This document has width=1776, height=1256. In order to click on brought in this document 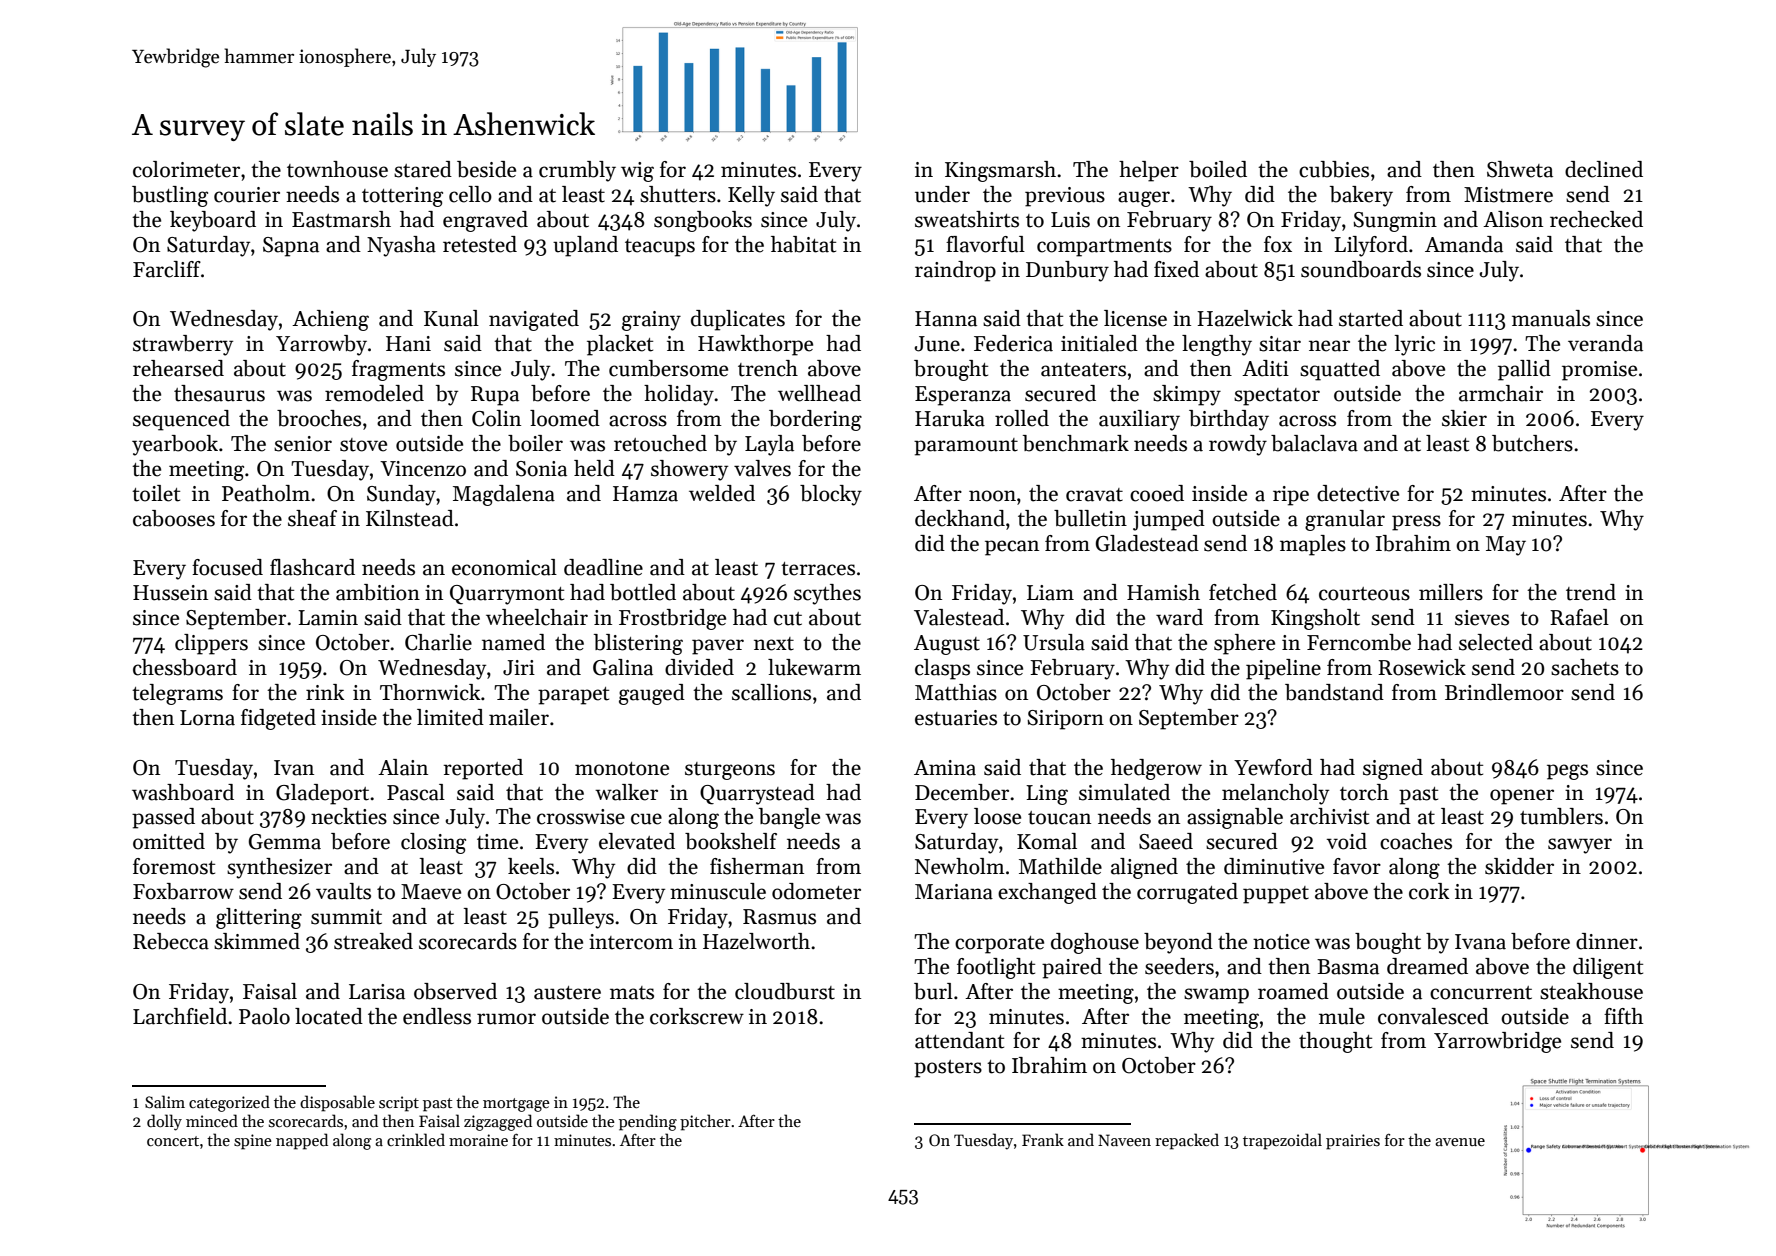, I will do `click(951, 370)`.
